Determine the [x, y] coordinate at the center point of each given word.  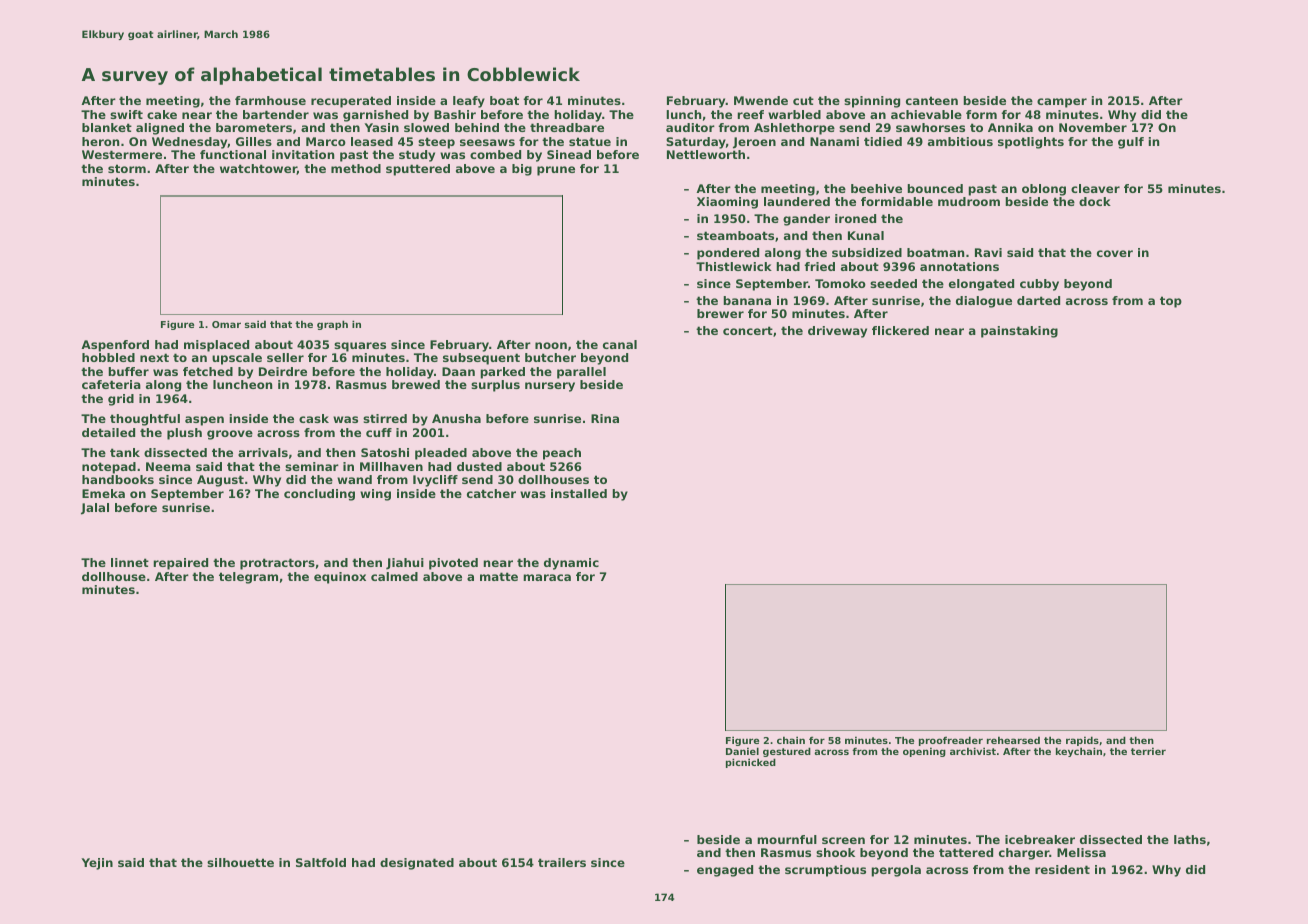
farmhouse [270, 100]
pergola [896, 871]
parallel [581, 373]
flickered [900, 330]
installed [579, 493]
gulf [1131, 143]
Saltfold [321, 862]
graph [332, 325]
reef [750, 114]
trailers [562, 862]
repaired [180, 564]
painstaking [1019, 332]
